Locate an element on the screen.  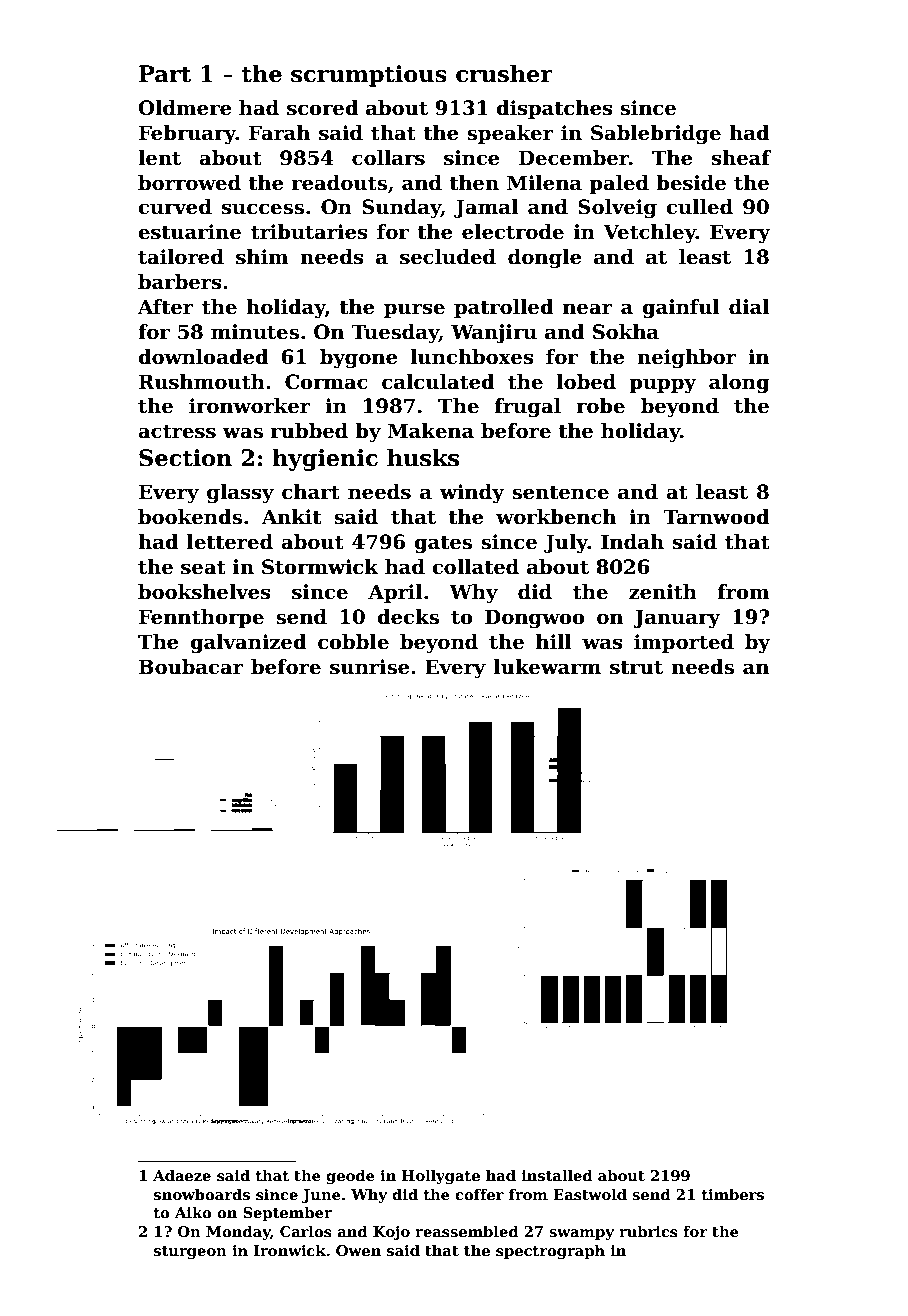
sheaf is located at coordinates (741, 158).
